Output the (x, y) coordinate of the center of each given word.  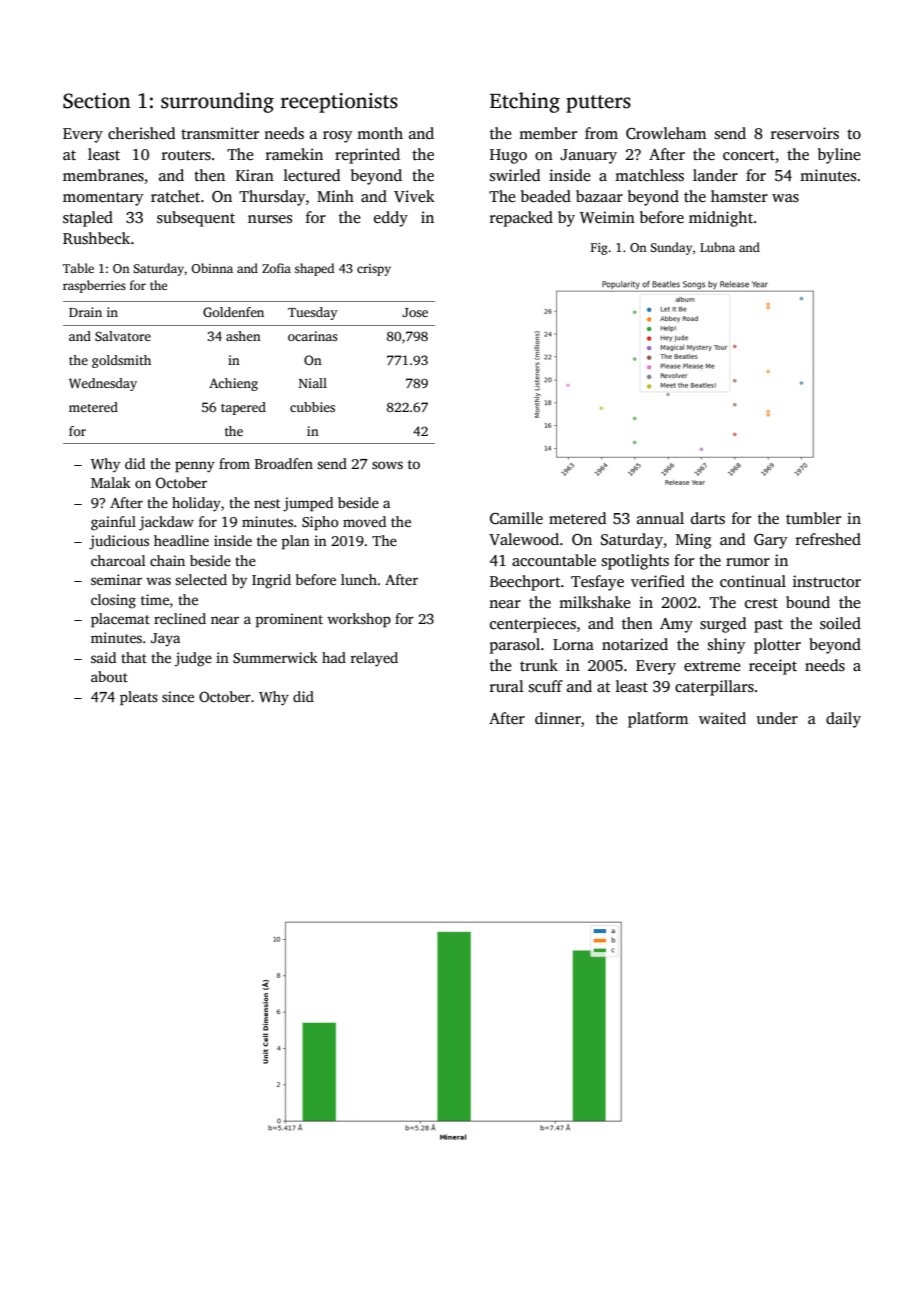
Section (97, 101)
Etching (525, 102)
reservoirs (805, 133)
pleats (139, 698)
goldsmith (121, 361)
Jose (415, 312)
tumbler (813, 518)
